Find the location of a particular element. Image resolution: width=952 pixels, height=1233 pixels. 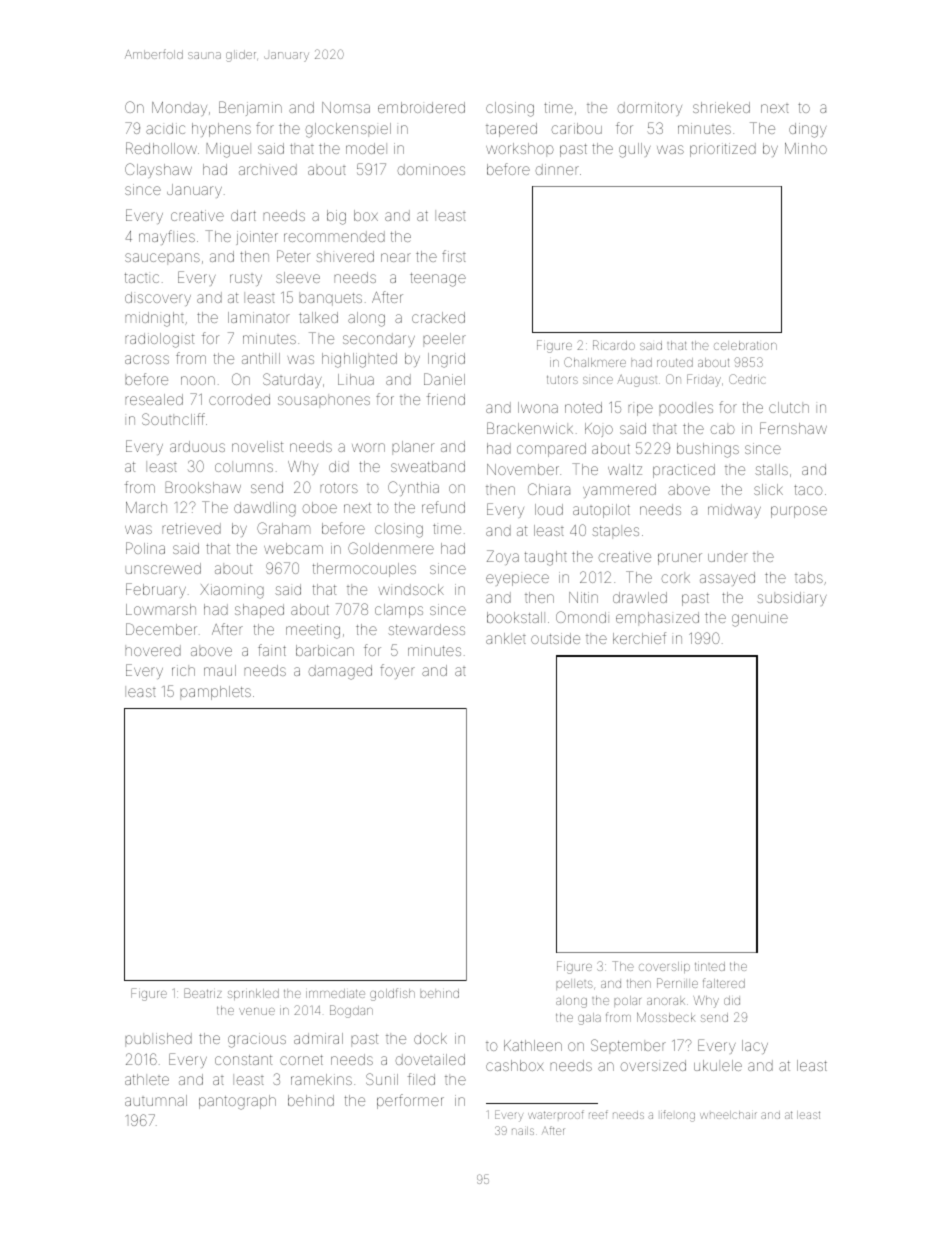

coverslip is located at coordinates (664, 967).
